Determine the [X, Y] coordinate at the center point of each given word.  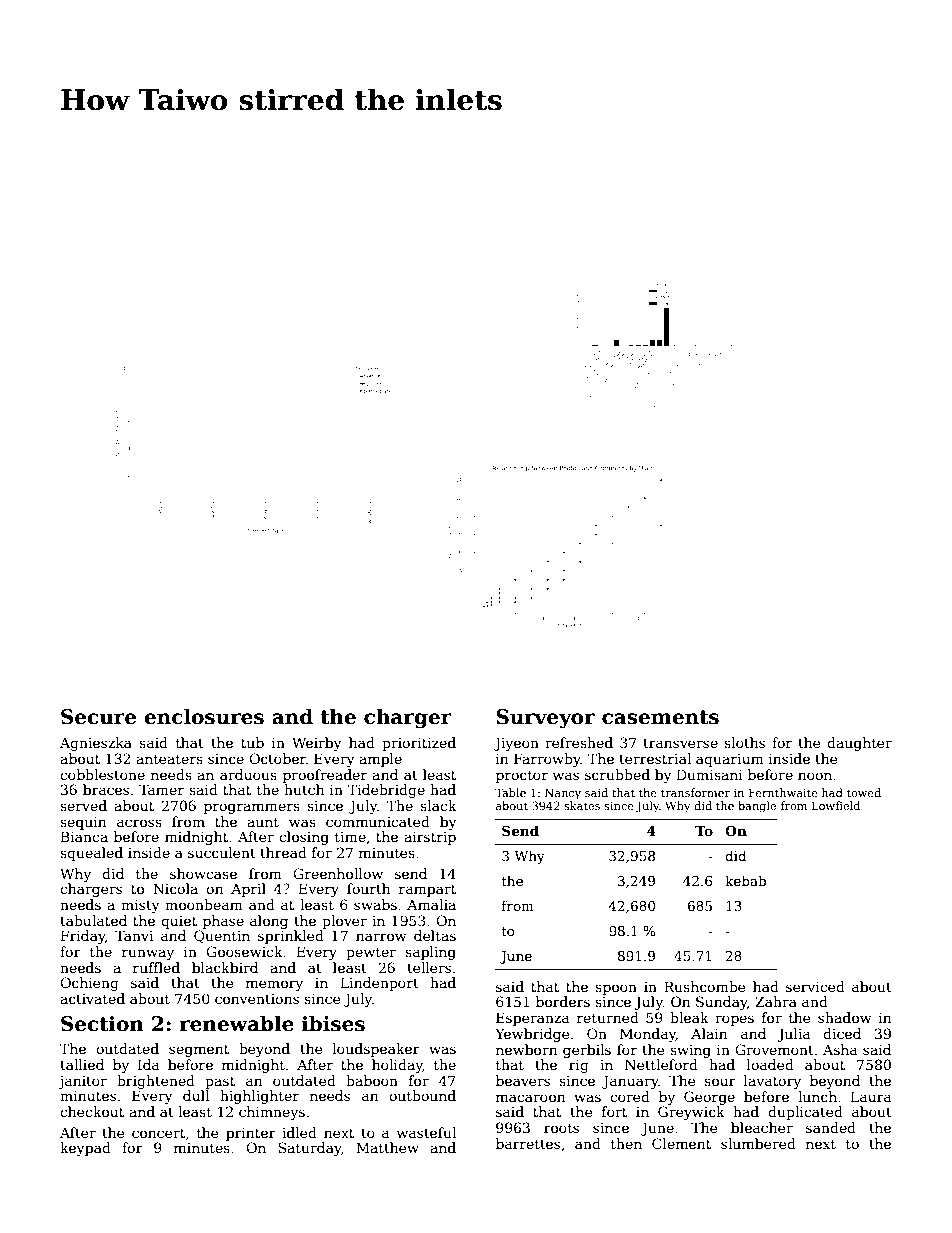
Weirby [317, 744]
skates [582, 805]
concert [158, 1133]
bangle [757, 807]
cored [630, 1096]
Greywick [691, 1113]
